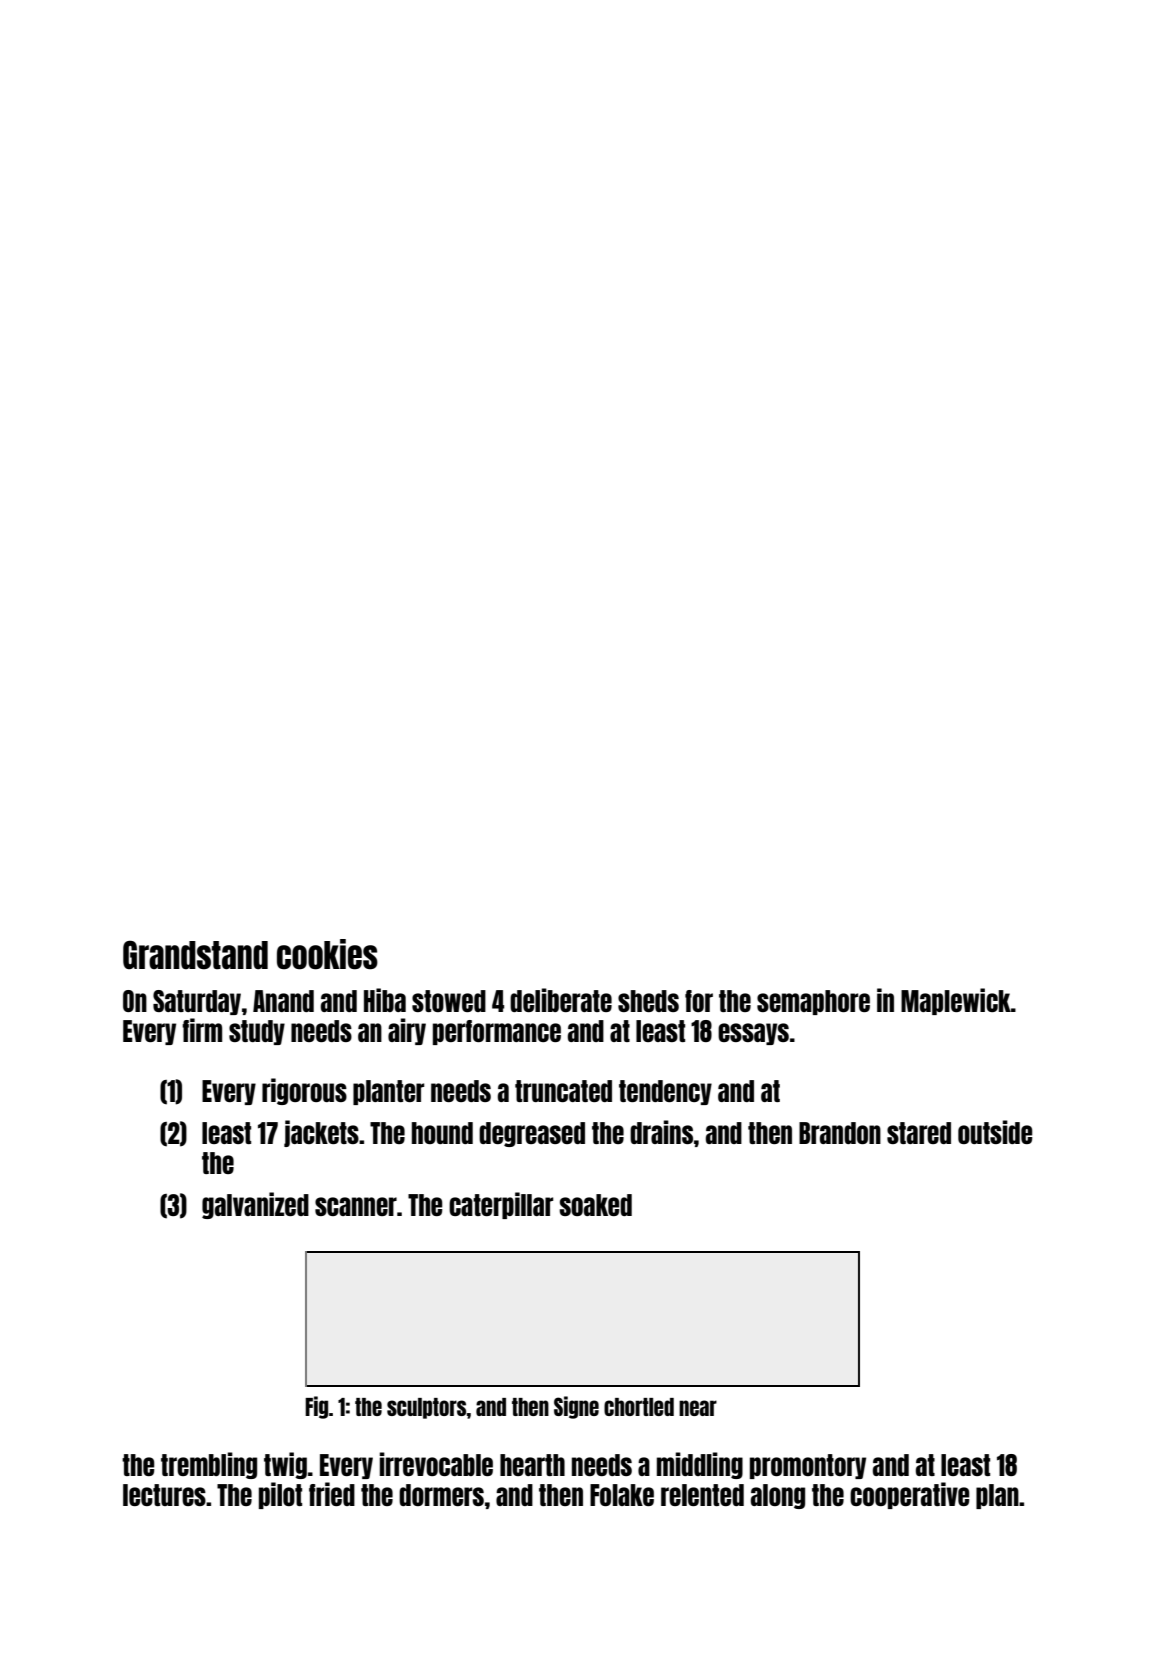  I want to click on chortled, so click(639, 1407).
